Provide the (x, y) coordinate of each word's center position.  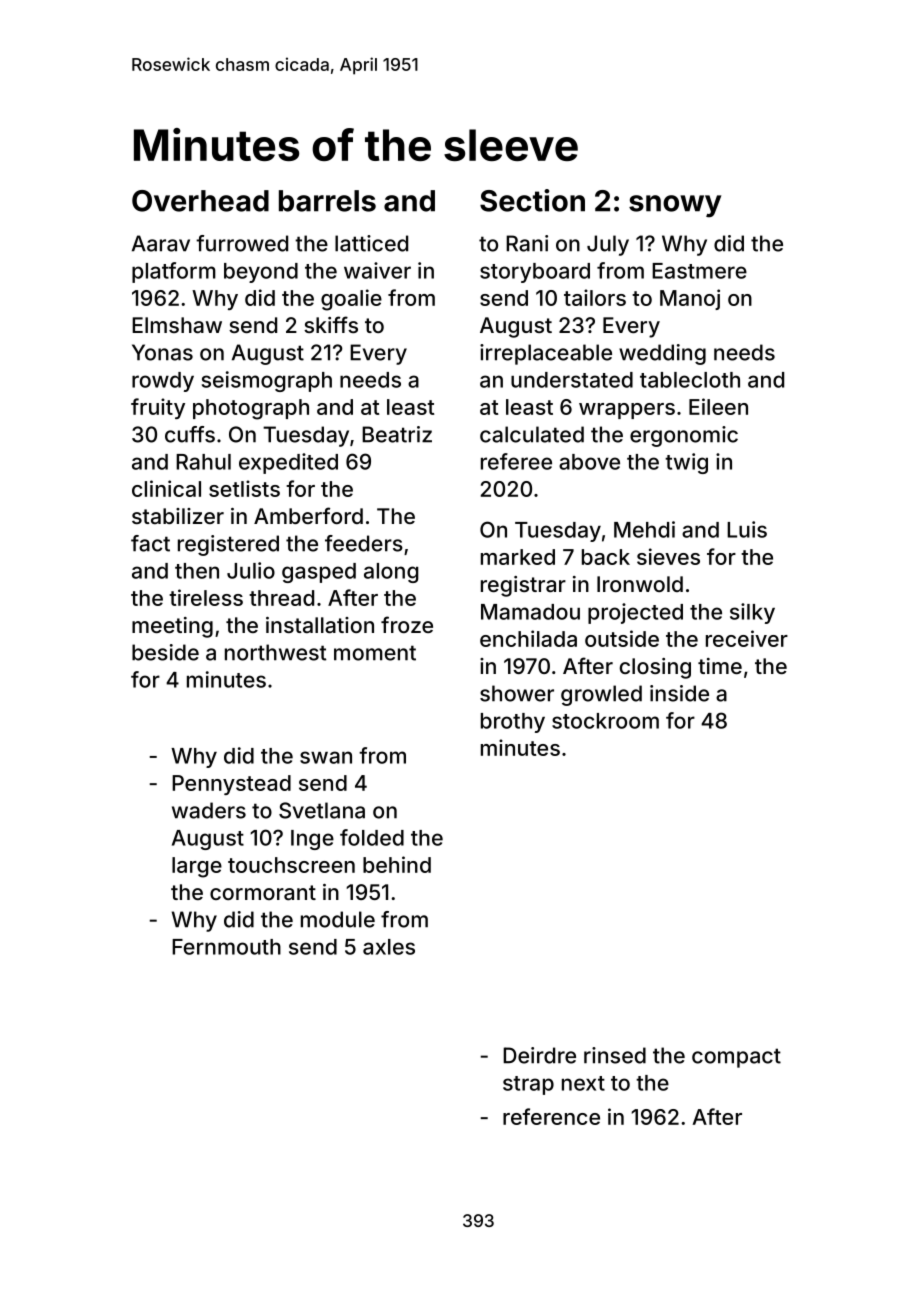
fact (150, 543)
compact (736, 1058)
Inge (312, 840)
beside (165, 652)
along (391, 573)
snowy (675, 206)
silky (752, 613)
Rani (527, 243)
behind (397, 864)
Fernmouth (226, 947)
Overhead (200, 201)
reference (551, 1116)
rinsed (615, 1055)
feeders (364, 543)
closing (655, 668)
